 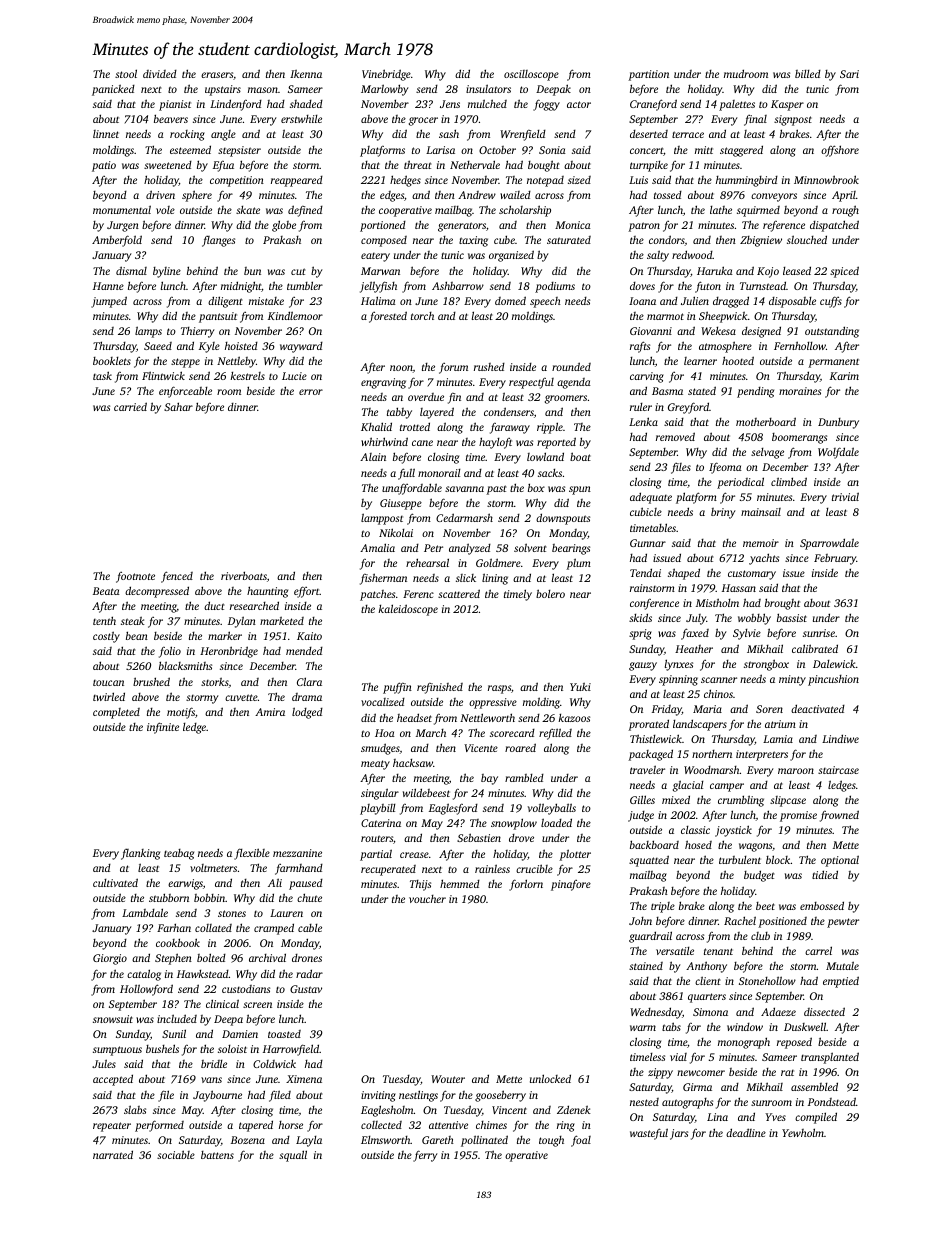 What do you see at coordinates (113, 1019) in the screenshot?
I see `snowsuit` at bounding box center [113, 1019].
